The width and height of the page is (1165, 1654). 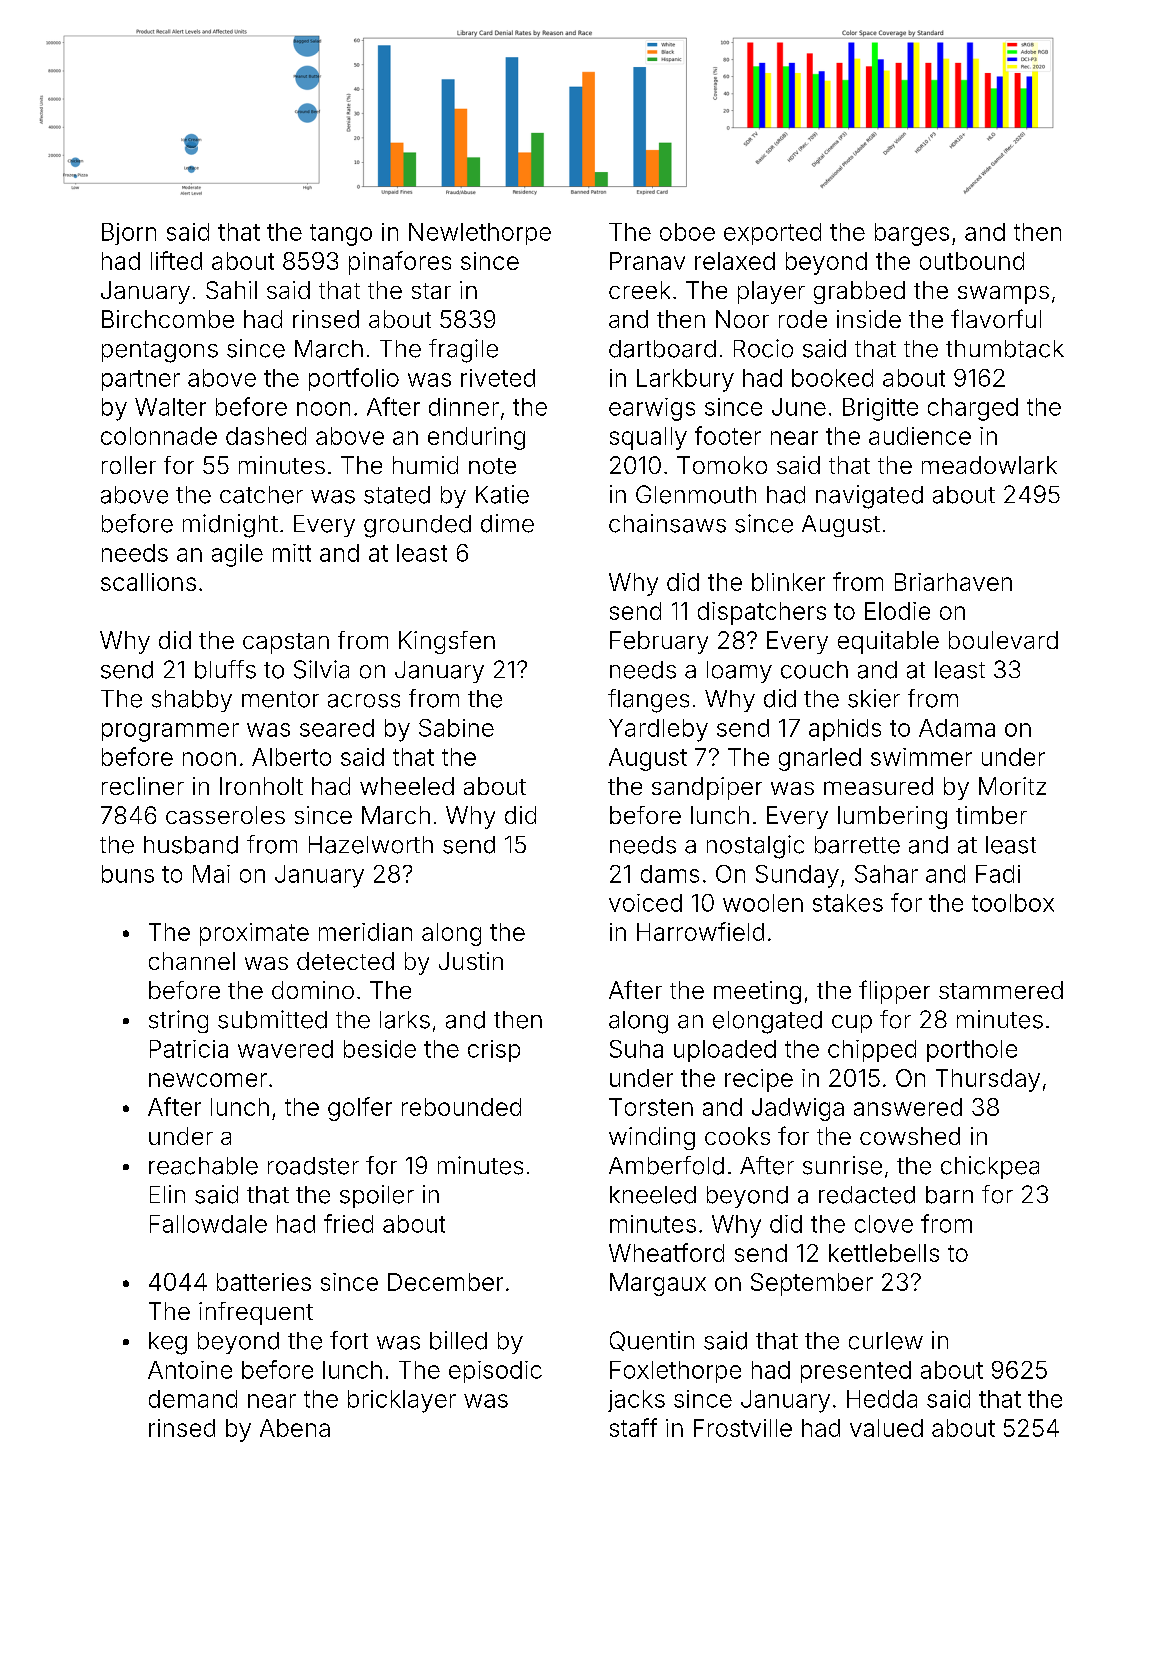 What do you see at coordinates (743, 1428) in the page?
I see `Frostville` at bounding box center [743, 1428].
